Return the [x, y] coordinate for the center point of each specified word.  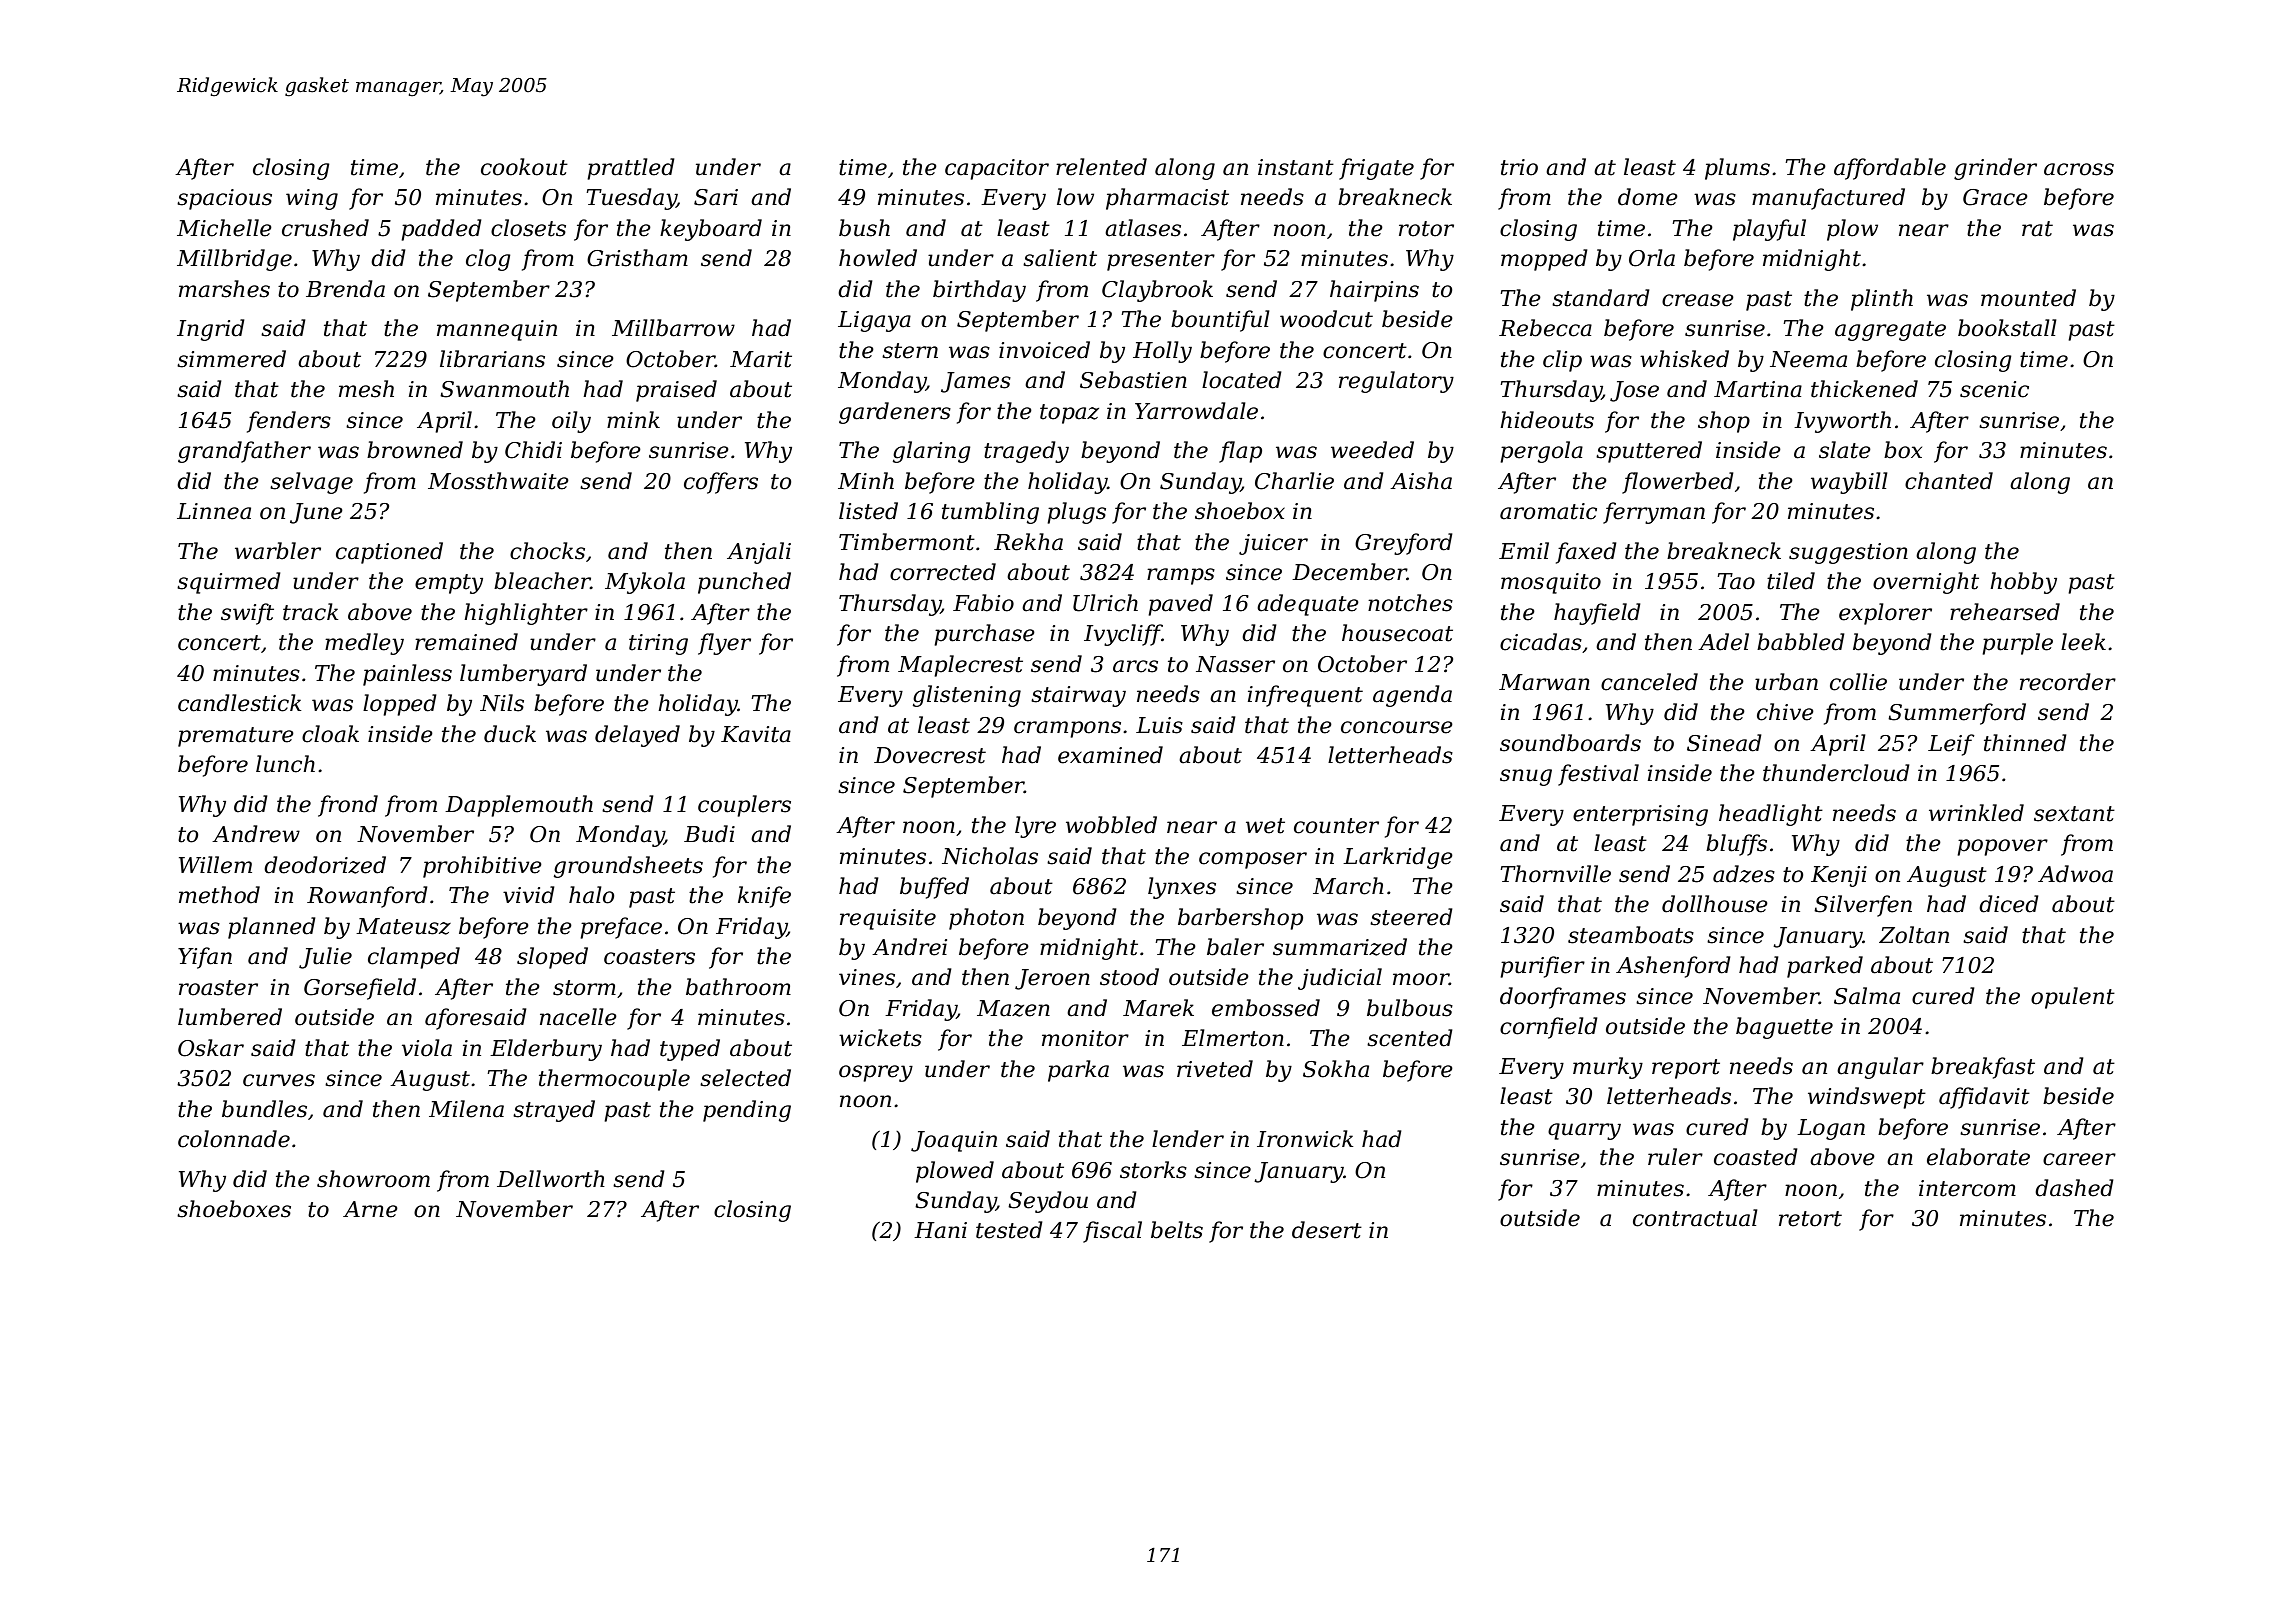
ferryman [1654, 513]
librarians [492, 359]
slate [1845, 450]
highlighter [526, 614]
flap [1240, 452]
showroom [373, 1179]
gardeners [895, 413]
